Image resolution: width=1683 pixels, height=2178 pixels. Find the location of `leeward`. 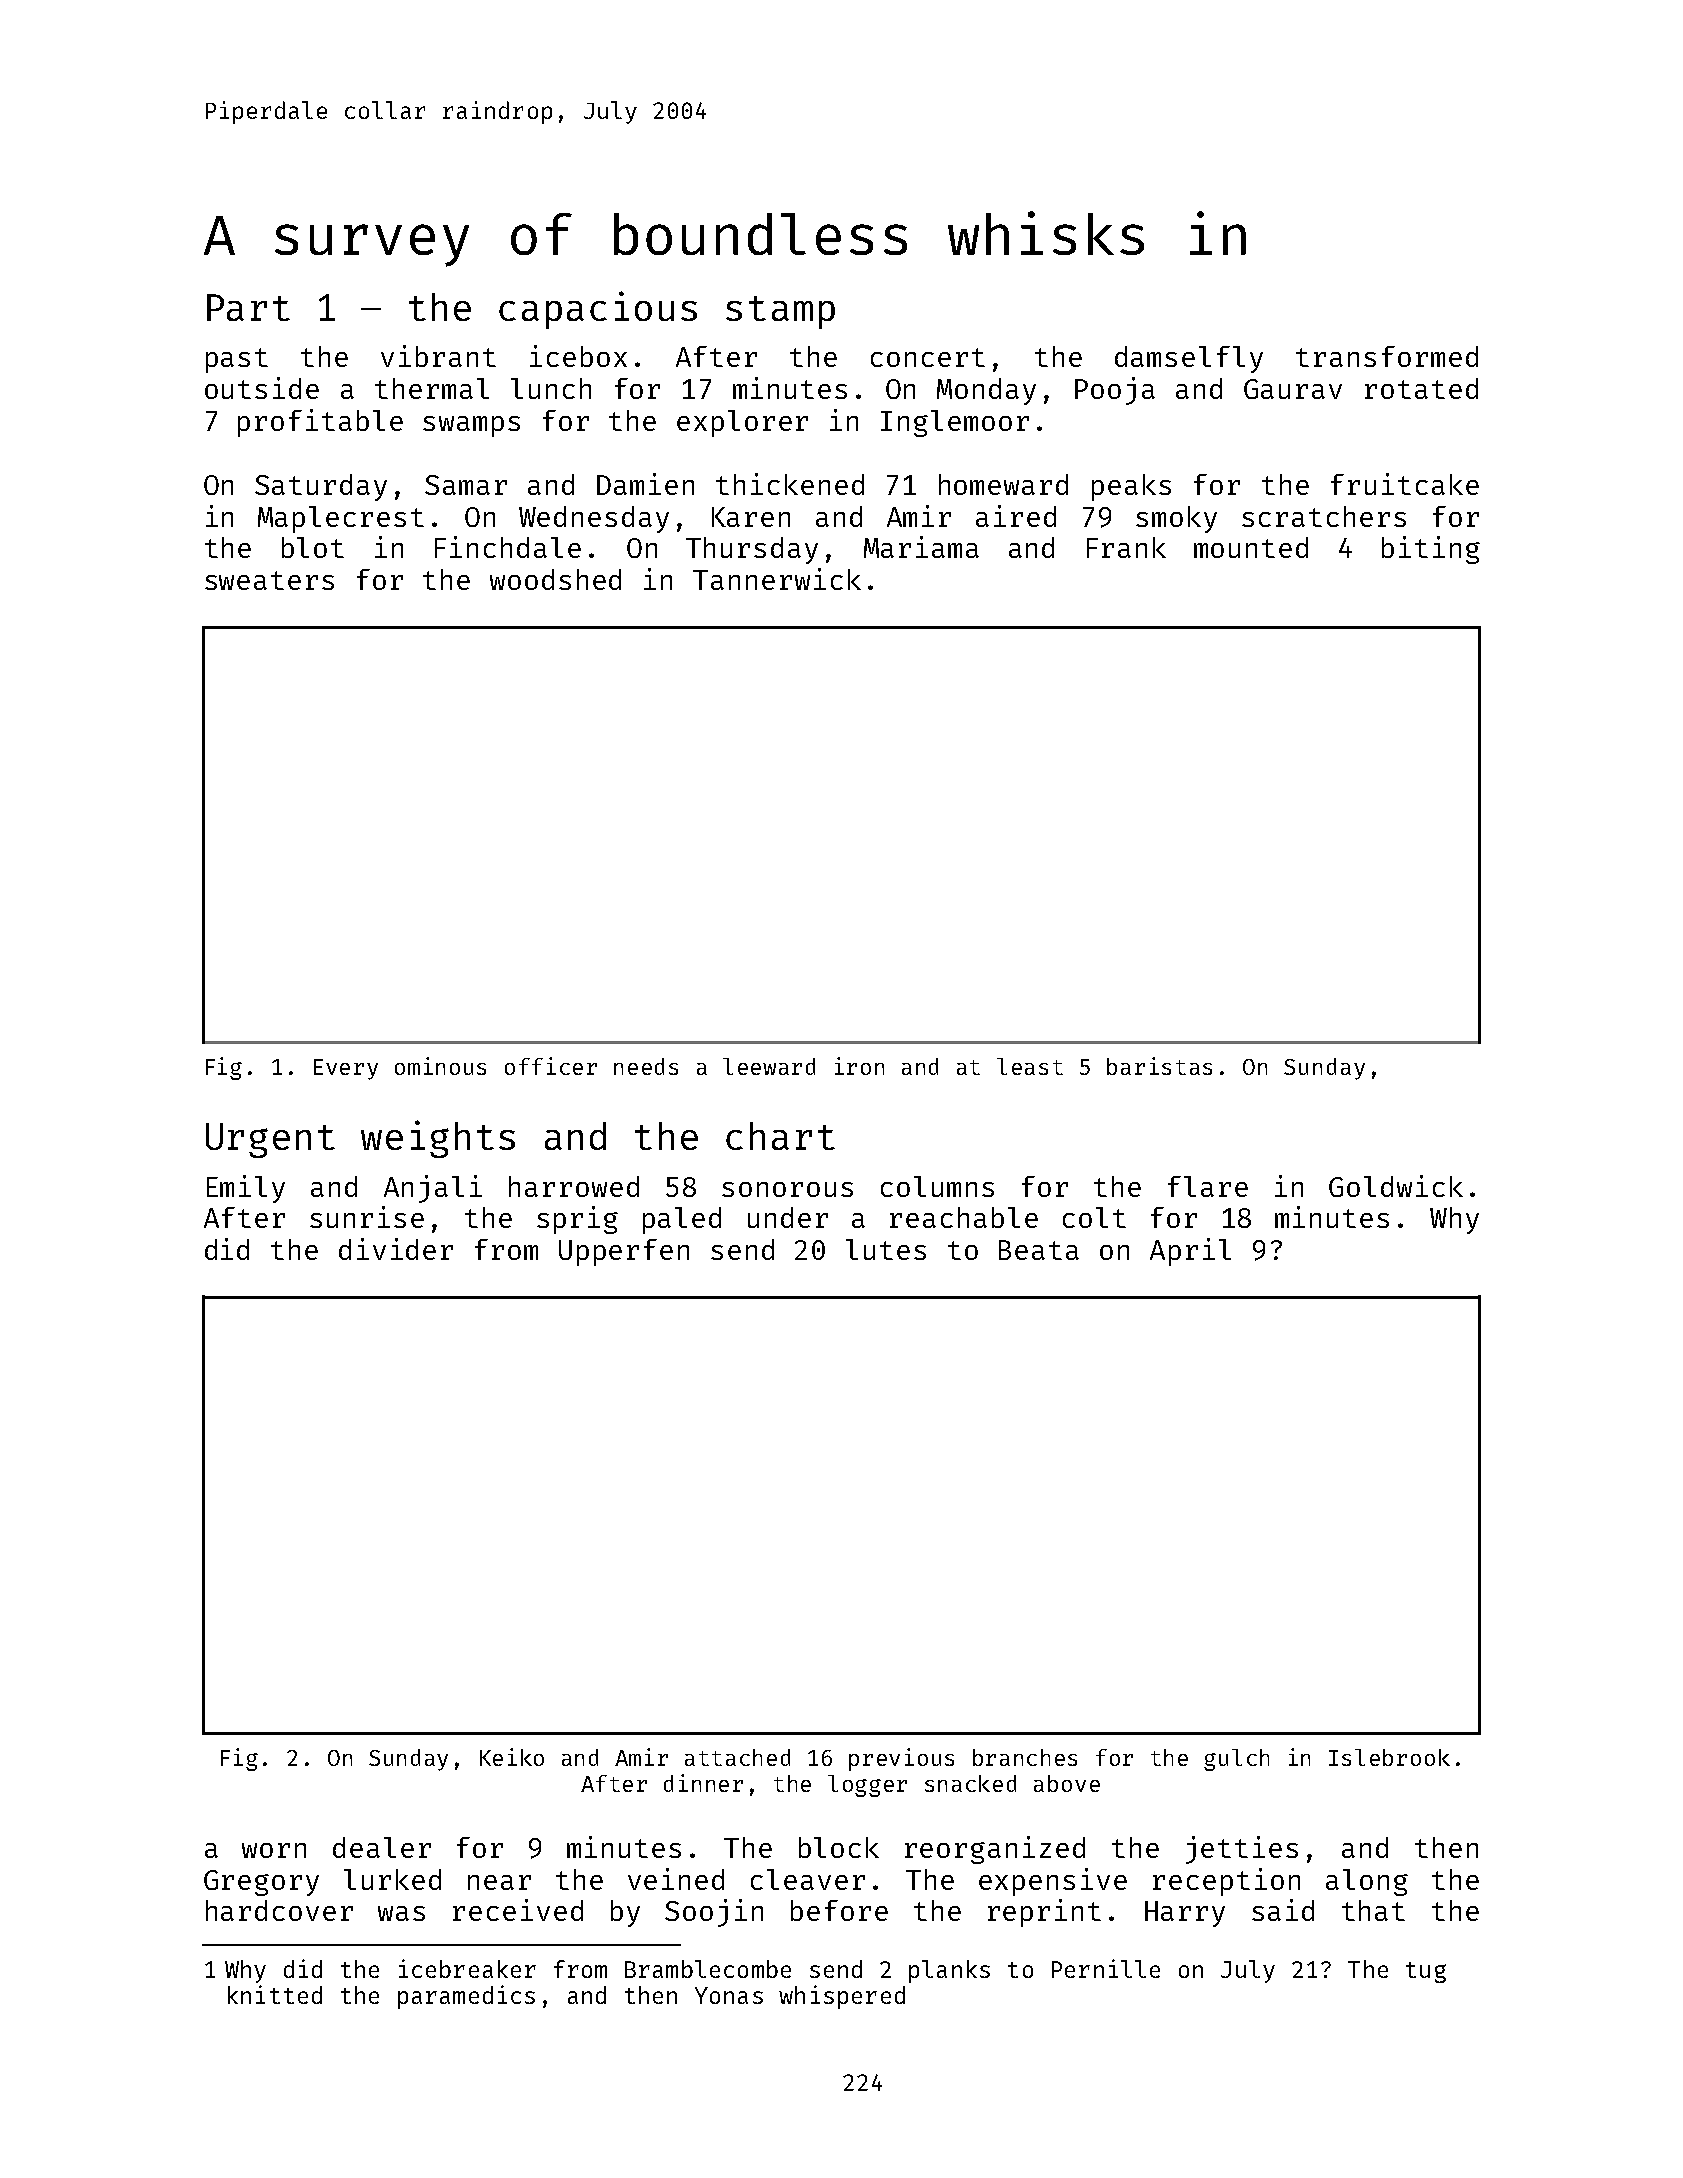

leeward is located at coordinates (769, 1066).
